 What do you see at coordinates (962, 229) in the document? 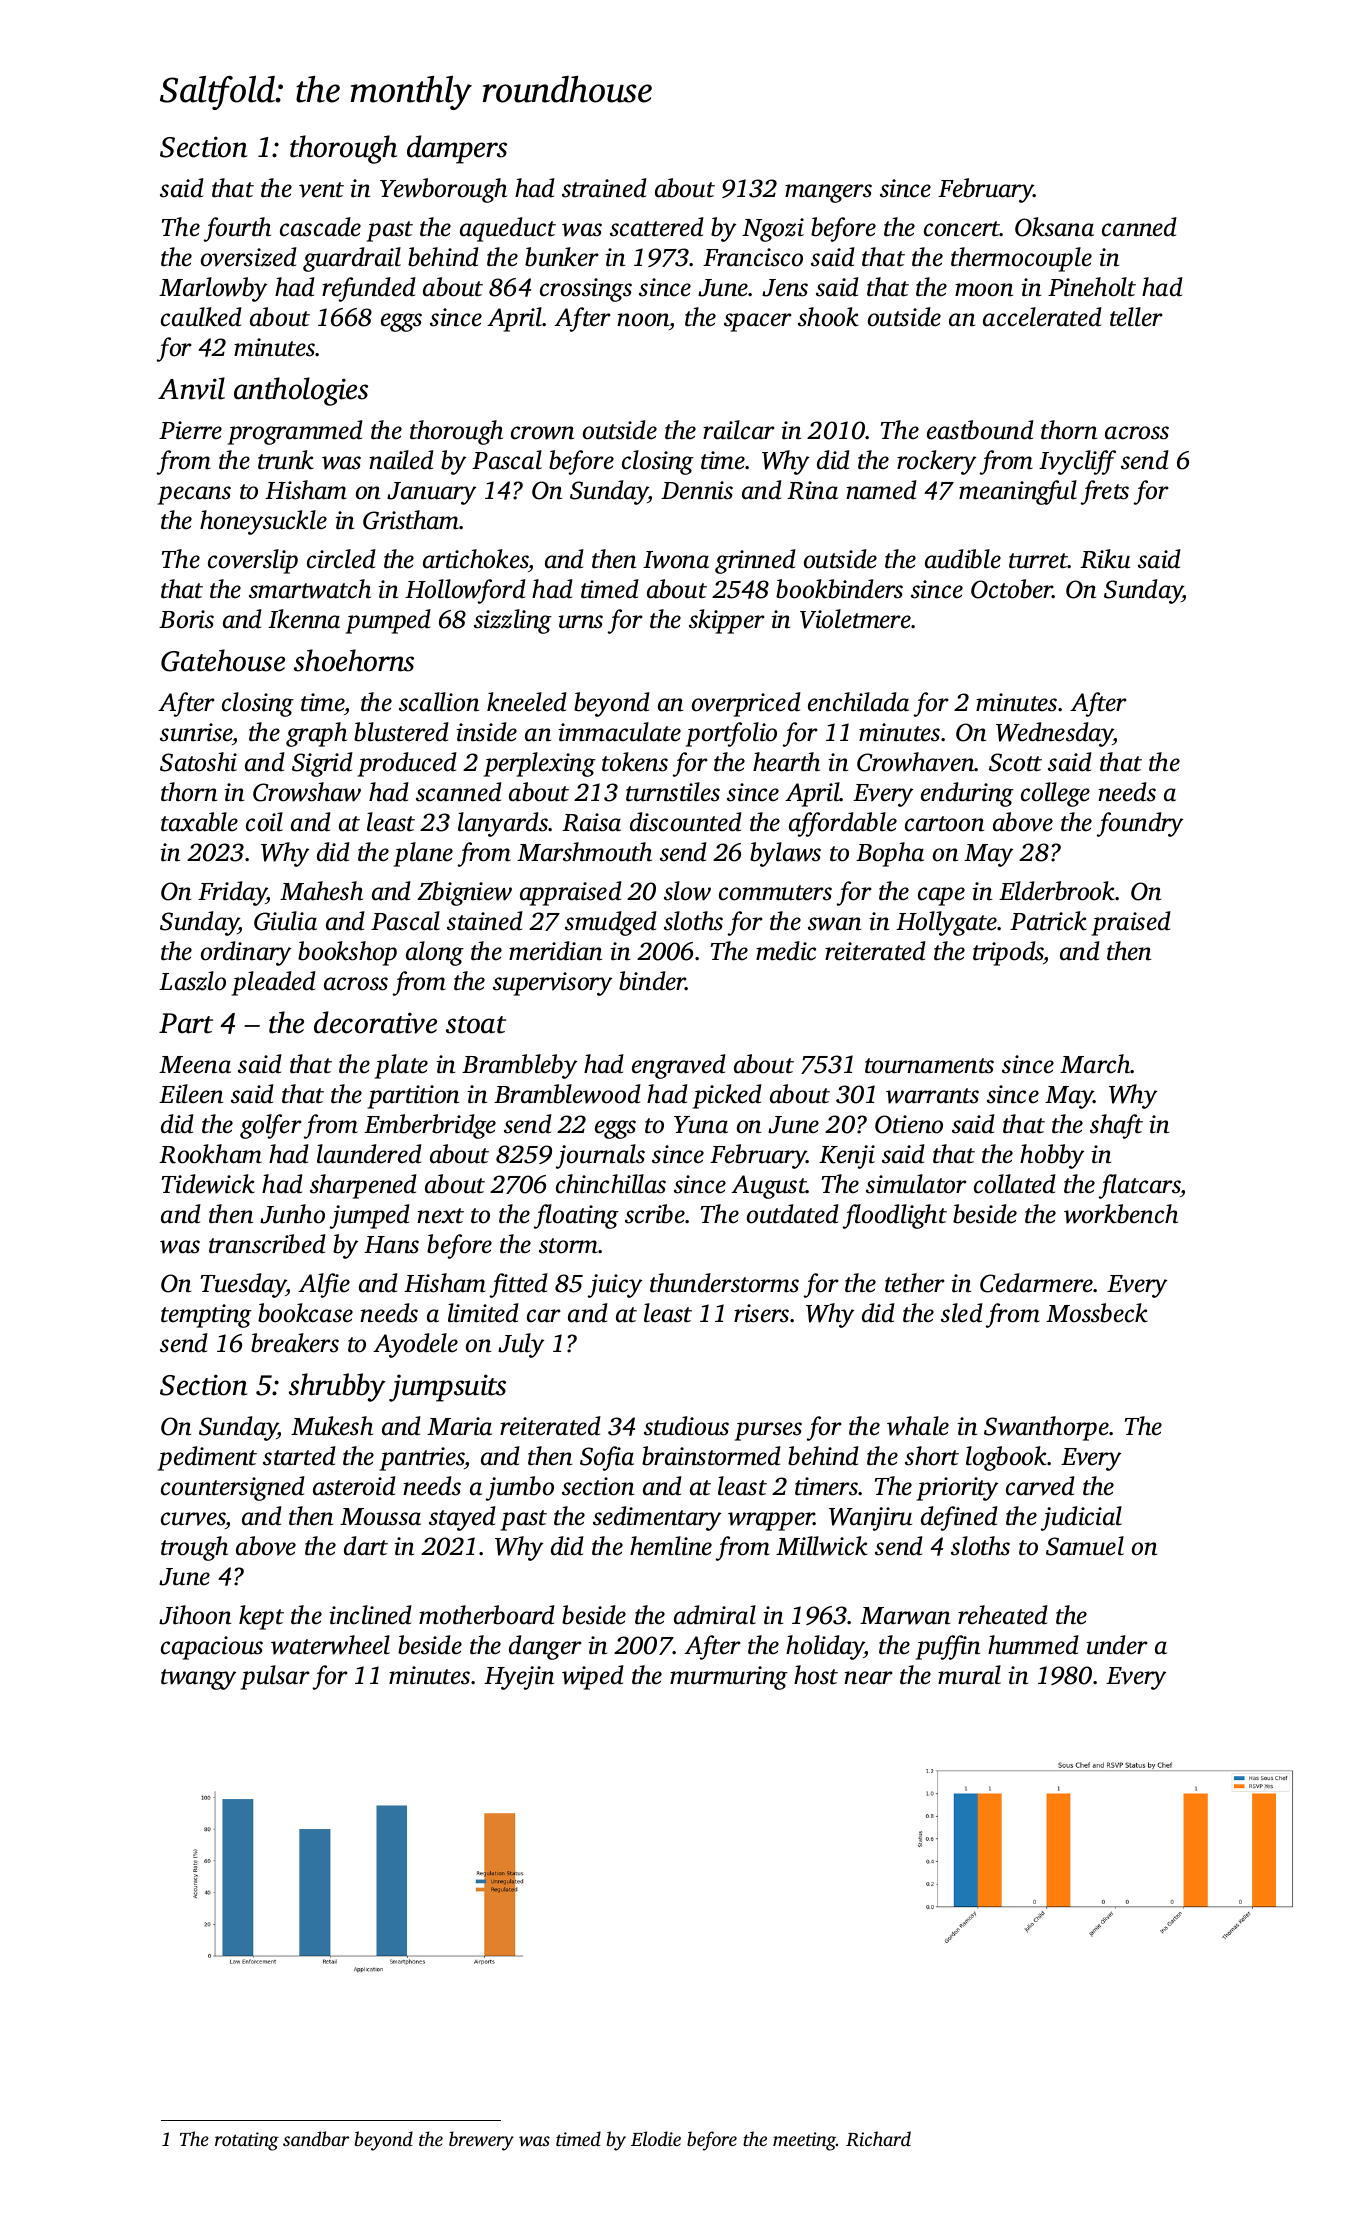
I see `concert` at bounding box center [962, 229].
